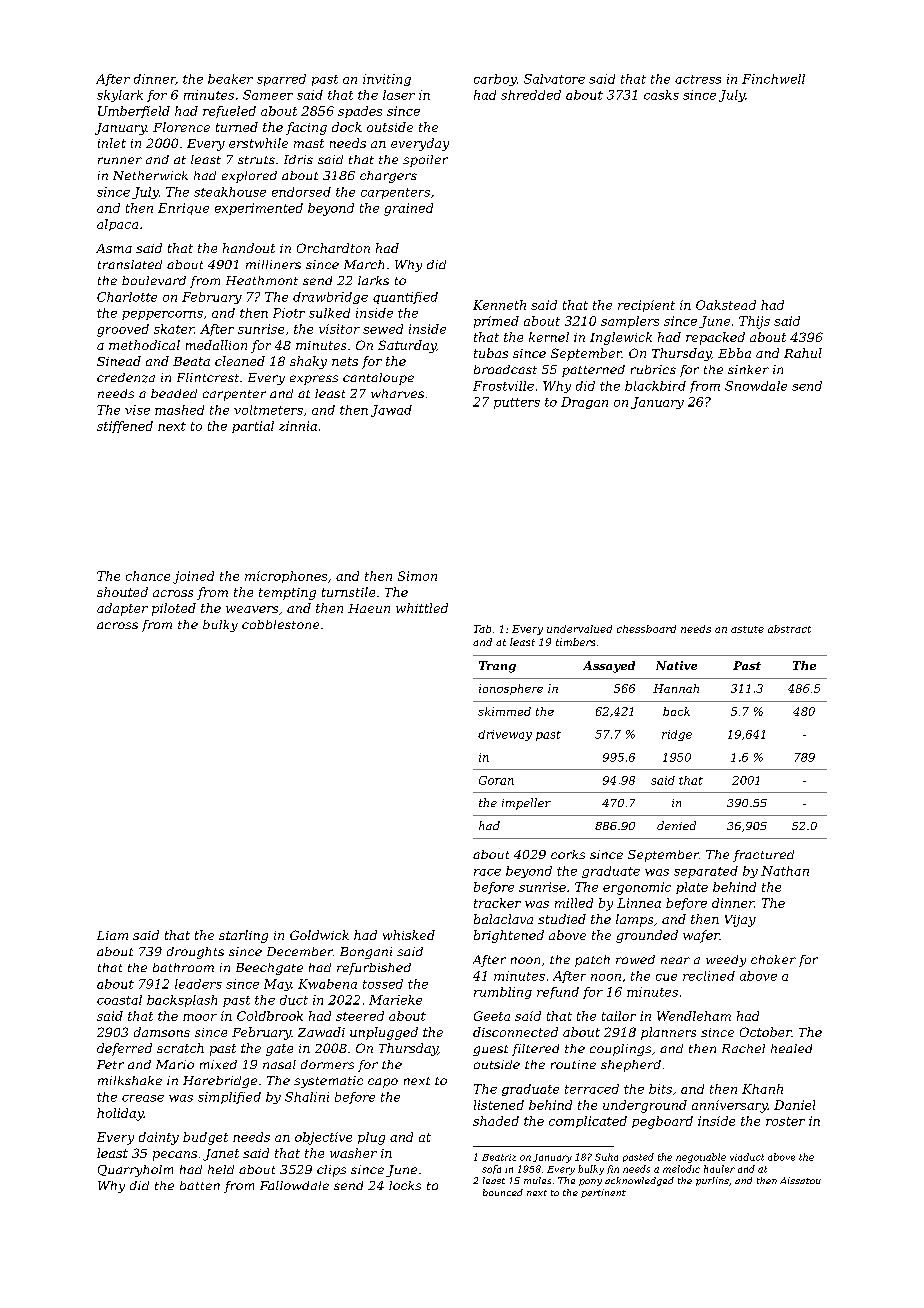 This screenshot has height=1308, width=924. I want to click on Finchwell, so click(773, 79).
